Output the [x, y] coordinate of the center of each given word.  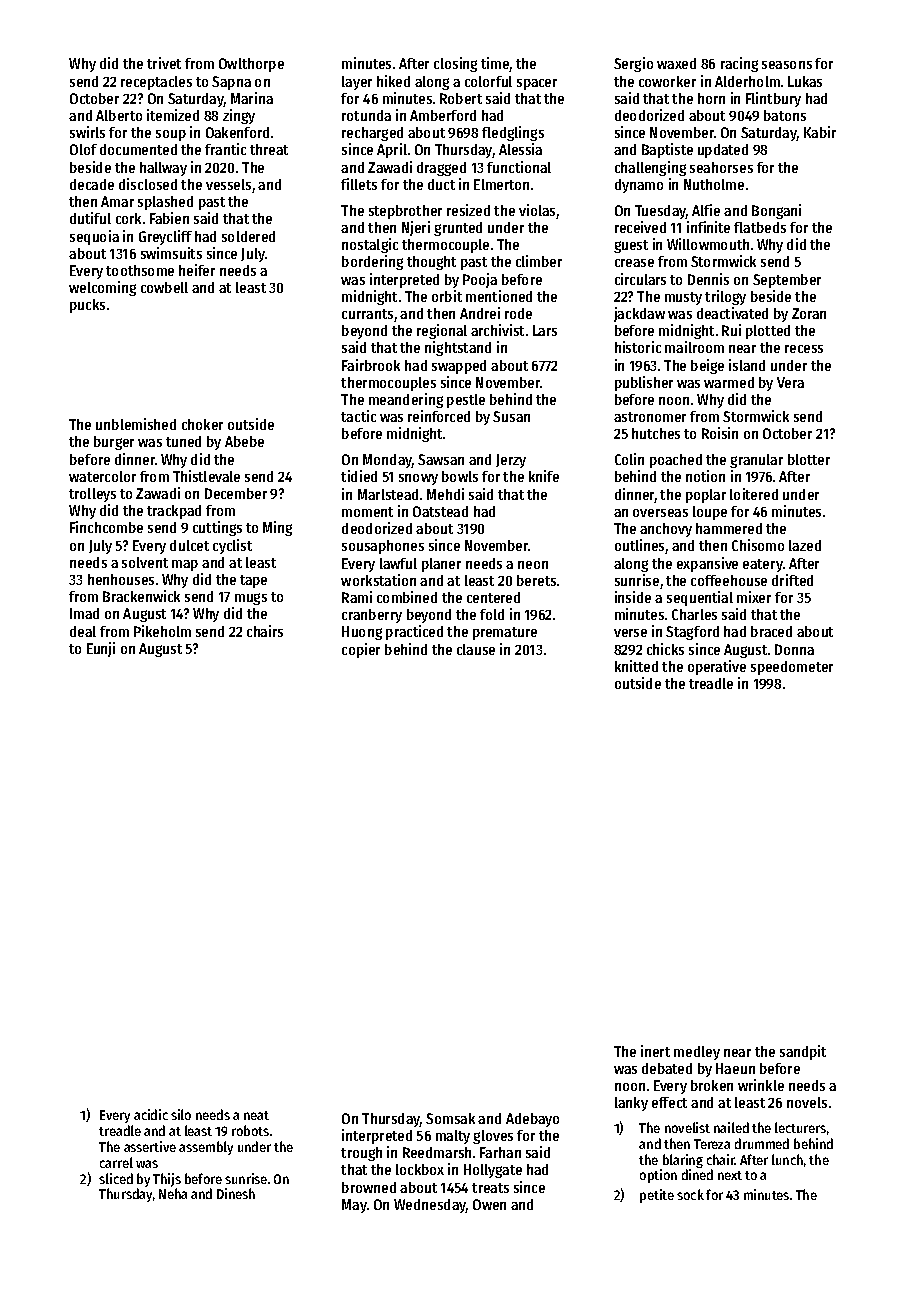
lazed [805, 545]
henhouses [121, 579]
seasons [787, 65]
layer [357, 83]
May [354, 1206]
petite [657, 1196]
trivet [164, 63]
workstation [378, 580]
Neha [173, 1193]
